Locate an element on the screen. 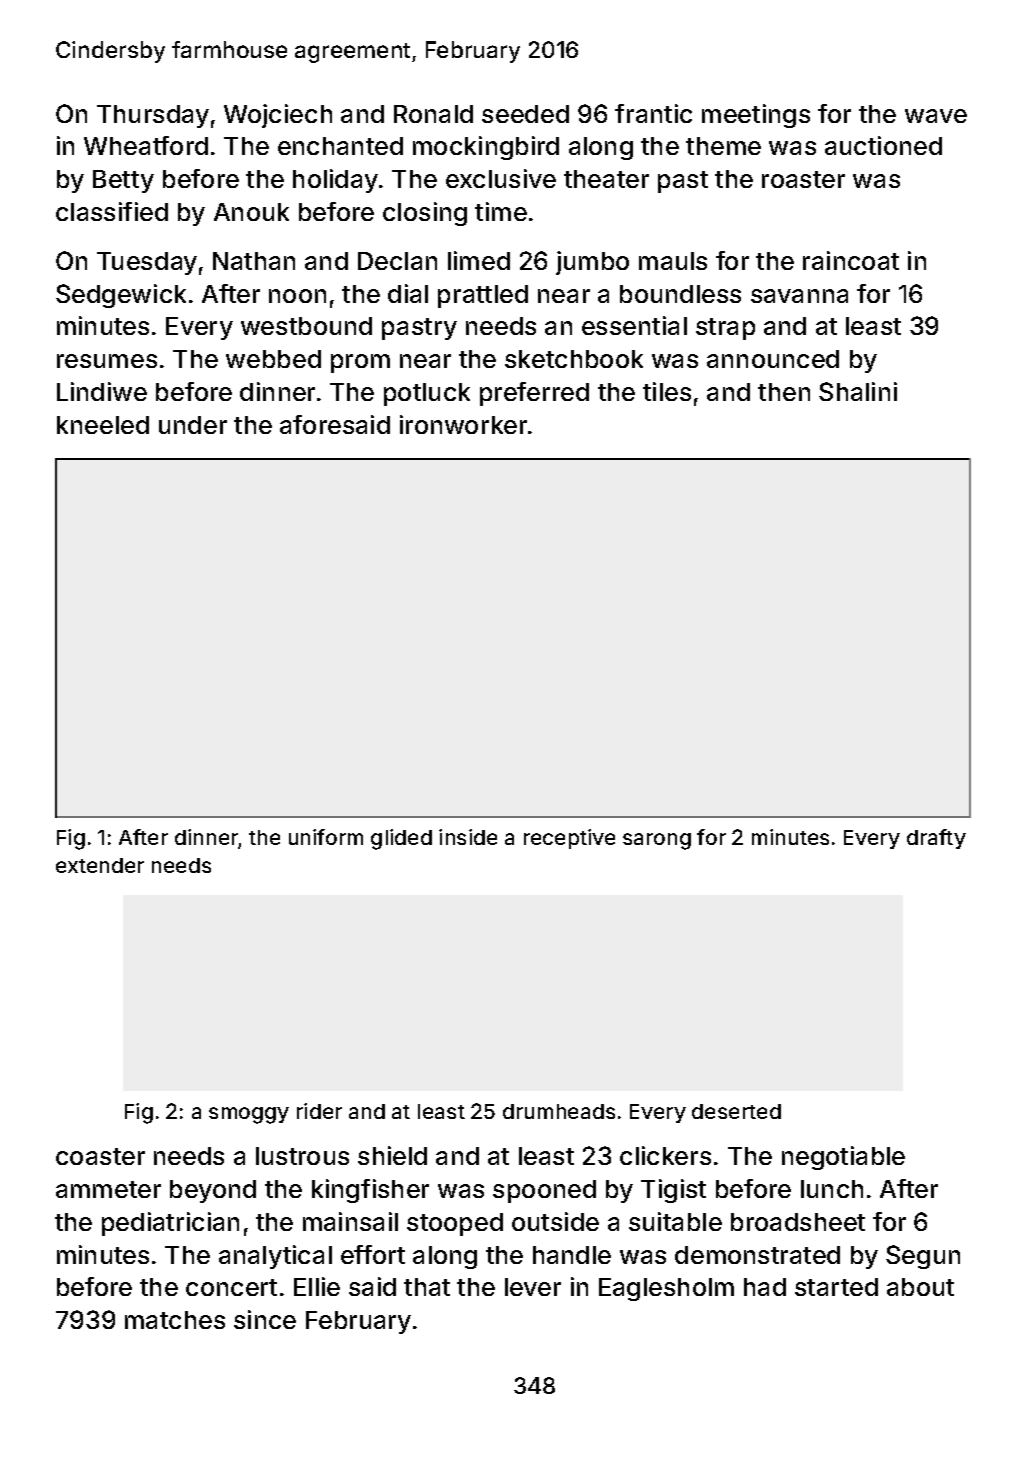  inside is located at coordinates (468, 837).
